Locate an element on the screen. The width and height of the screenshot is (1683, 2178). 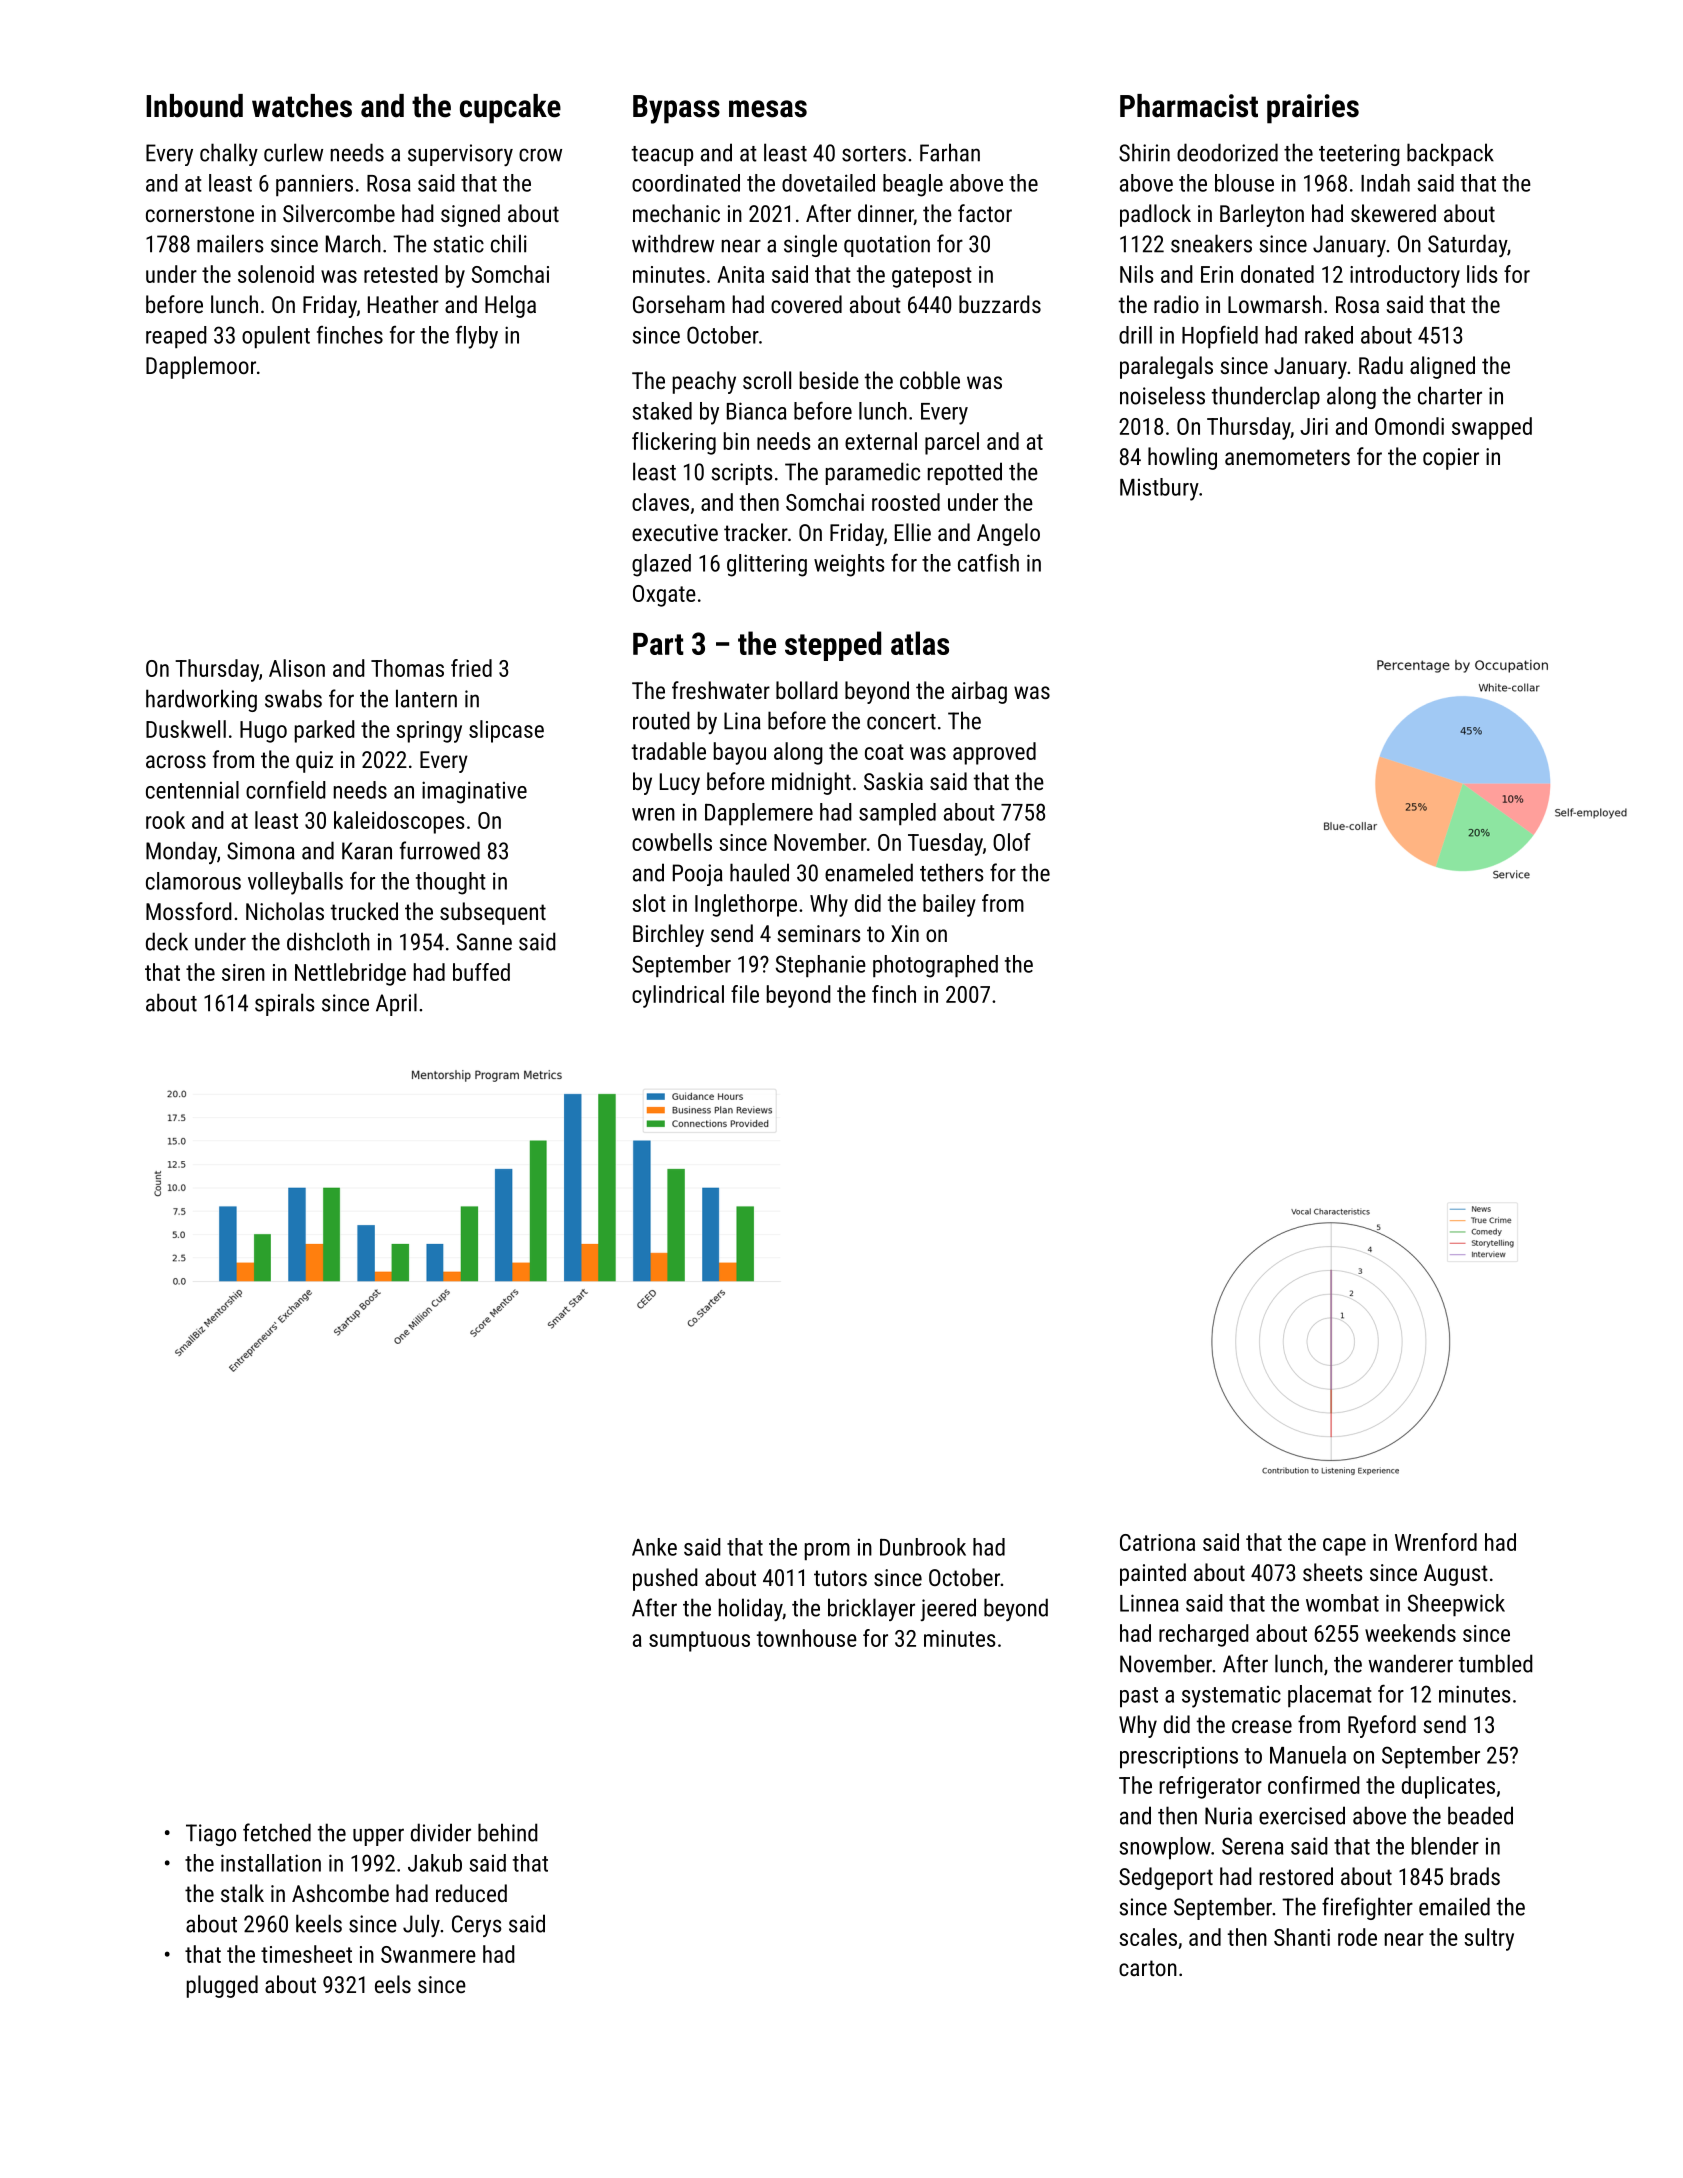
plugged is located at coordinates (222, 1986).
